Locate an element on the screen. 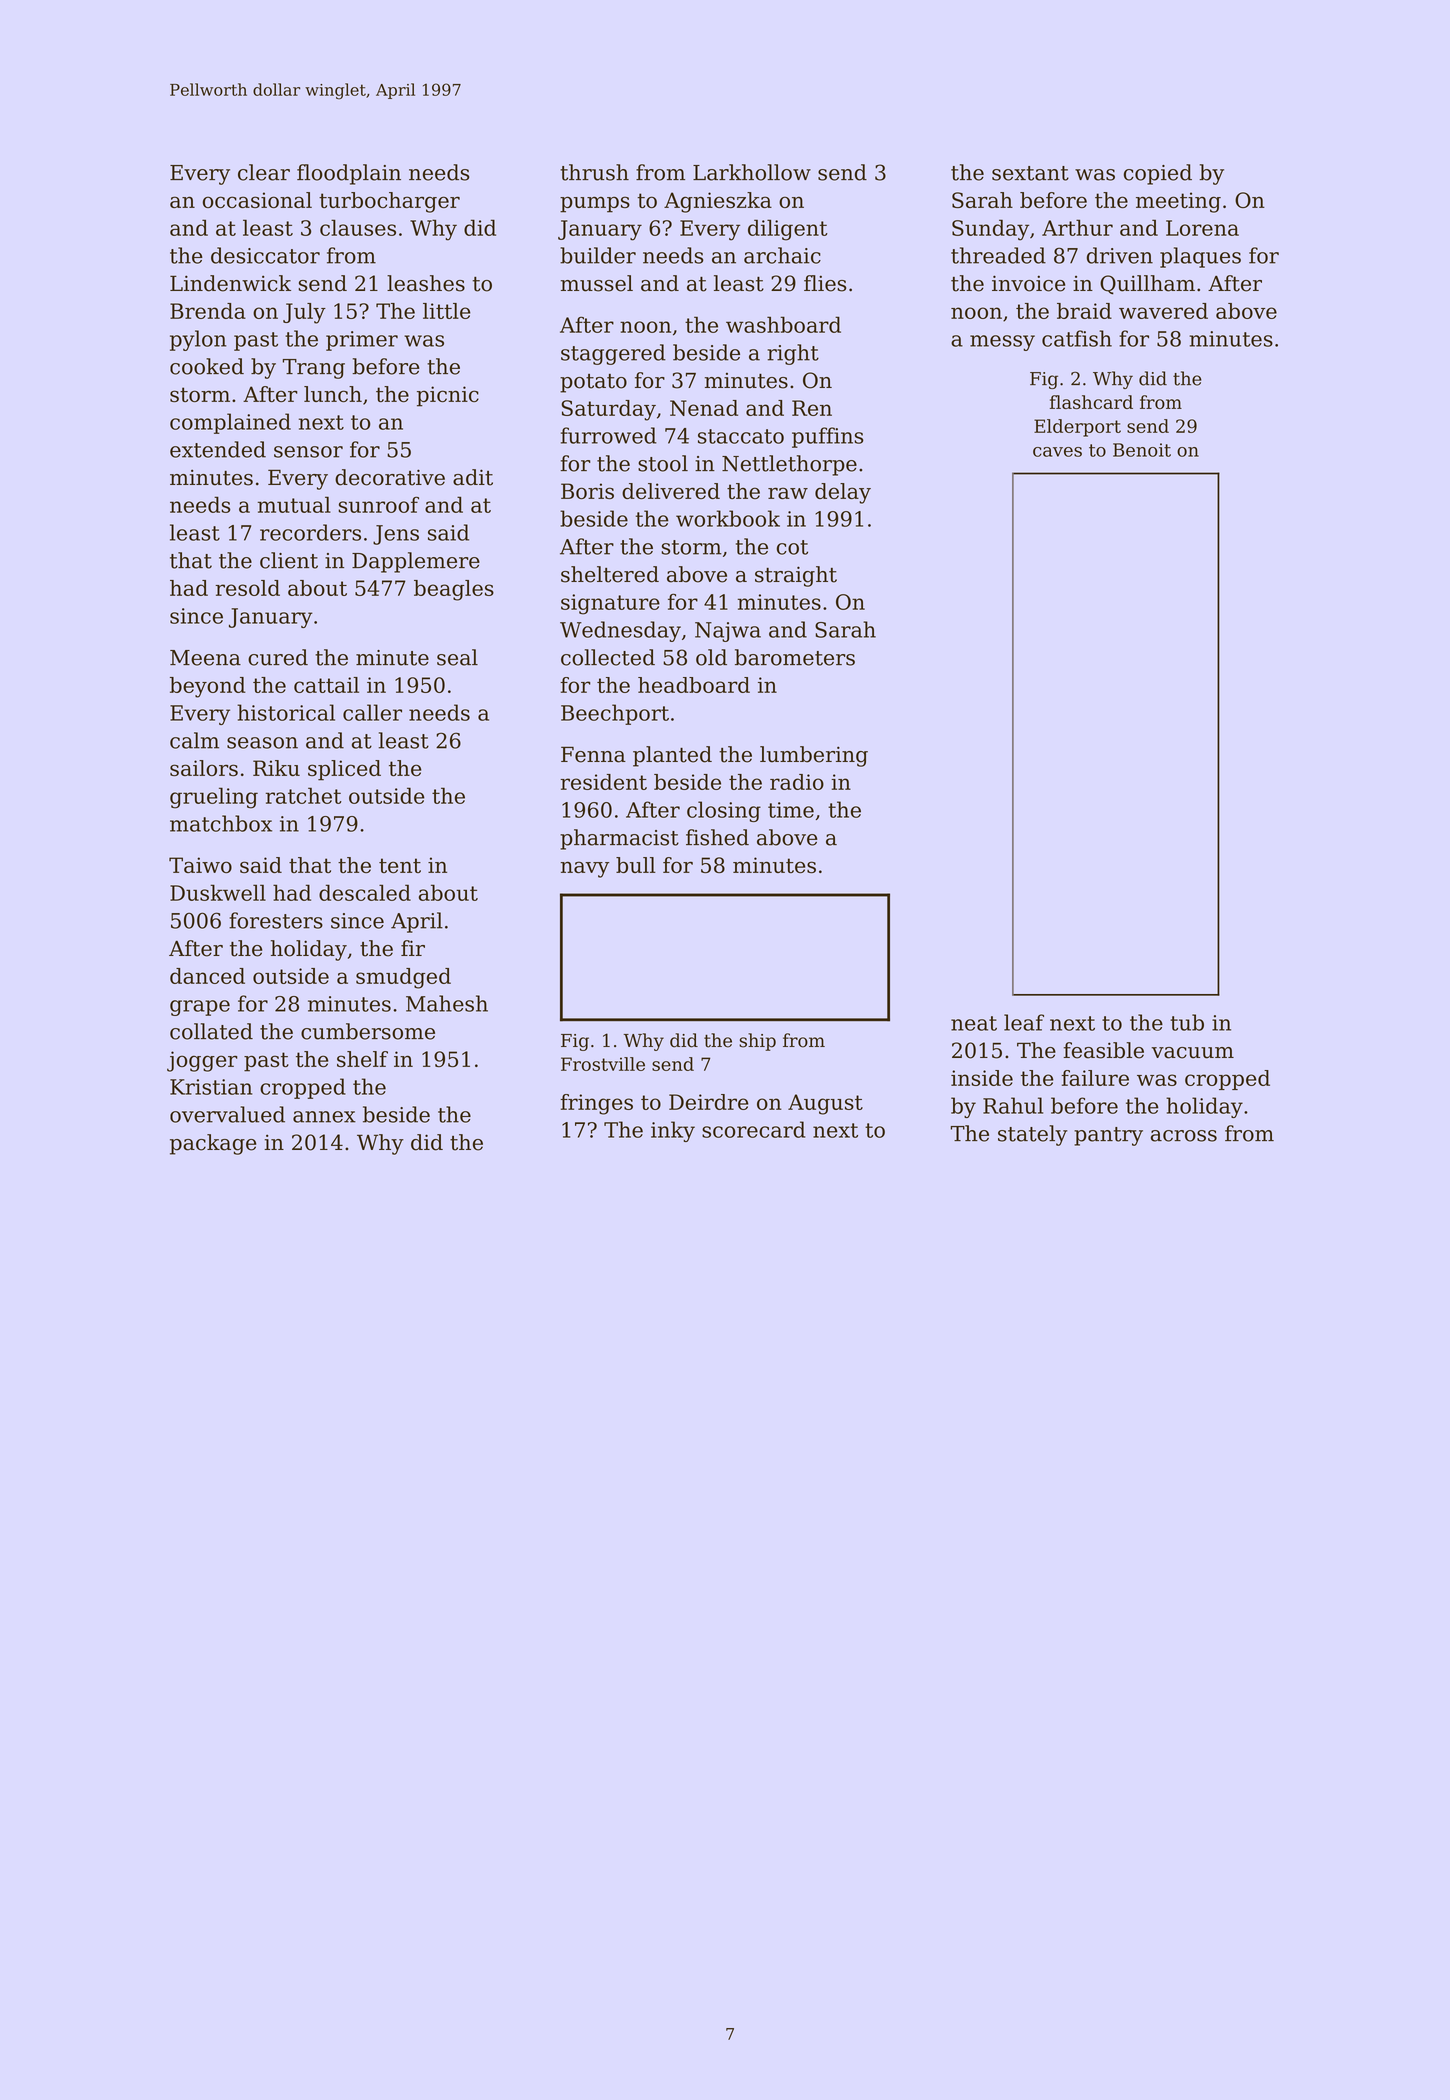  thrush is located at coordinates (594, 172).
